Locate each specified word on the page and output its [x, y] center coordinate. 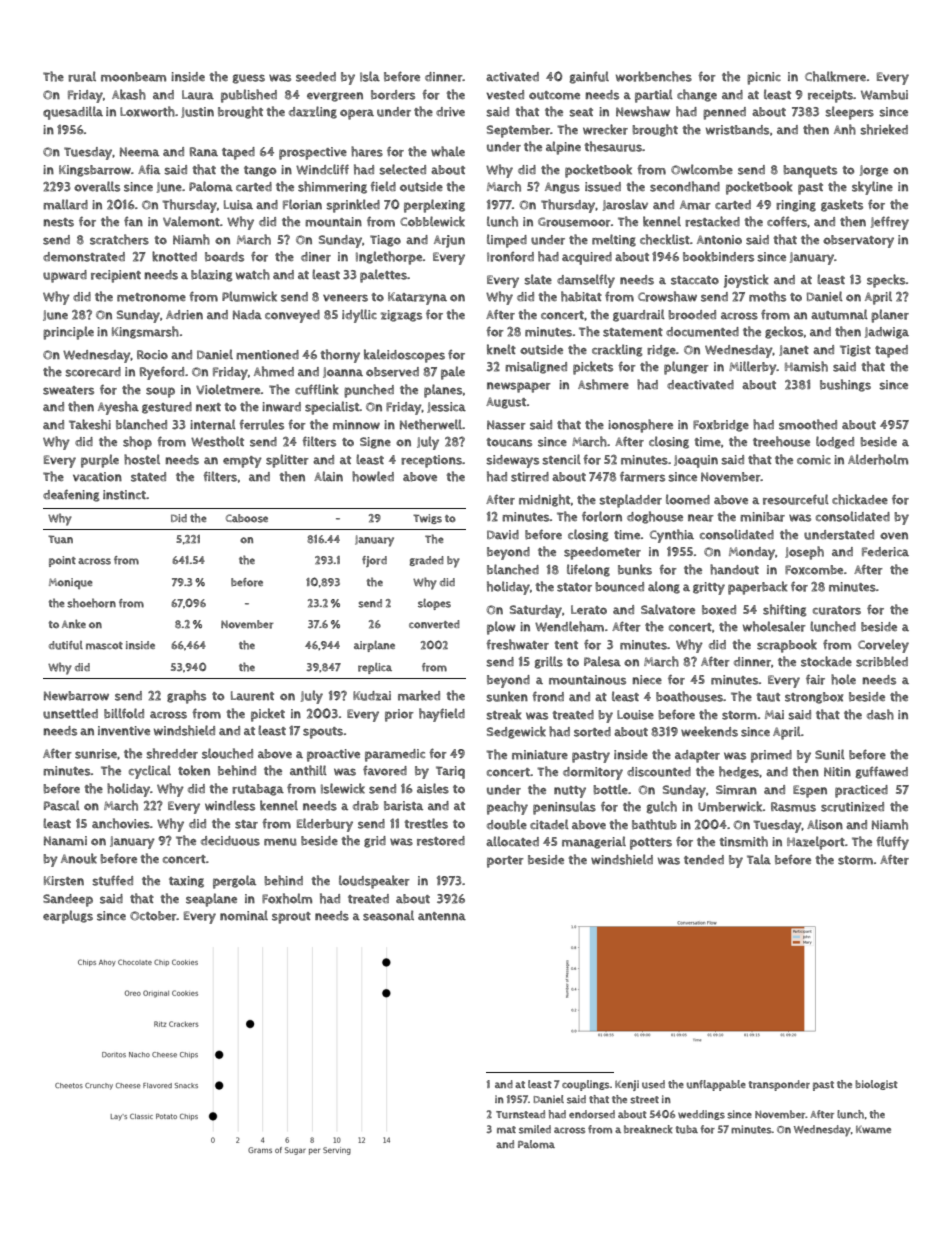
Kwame [873, 1130]
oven [894, 536]
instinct [124, 495]
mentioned [267, 355]
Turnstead [520, 1114]
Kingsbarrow [95, 171]
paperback [757, 588]
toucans [509, 442]
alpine [563, 148]
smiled [535, 1129]
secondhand [685, 186]
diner [316, 257]
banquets [810, 171]
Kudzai [372, 696]
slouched [227, 753]
